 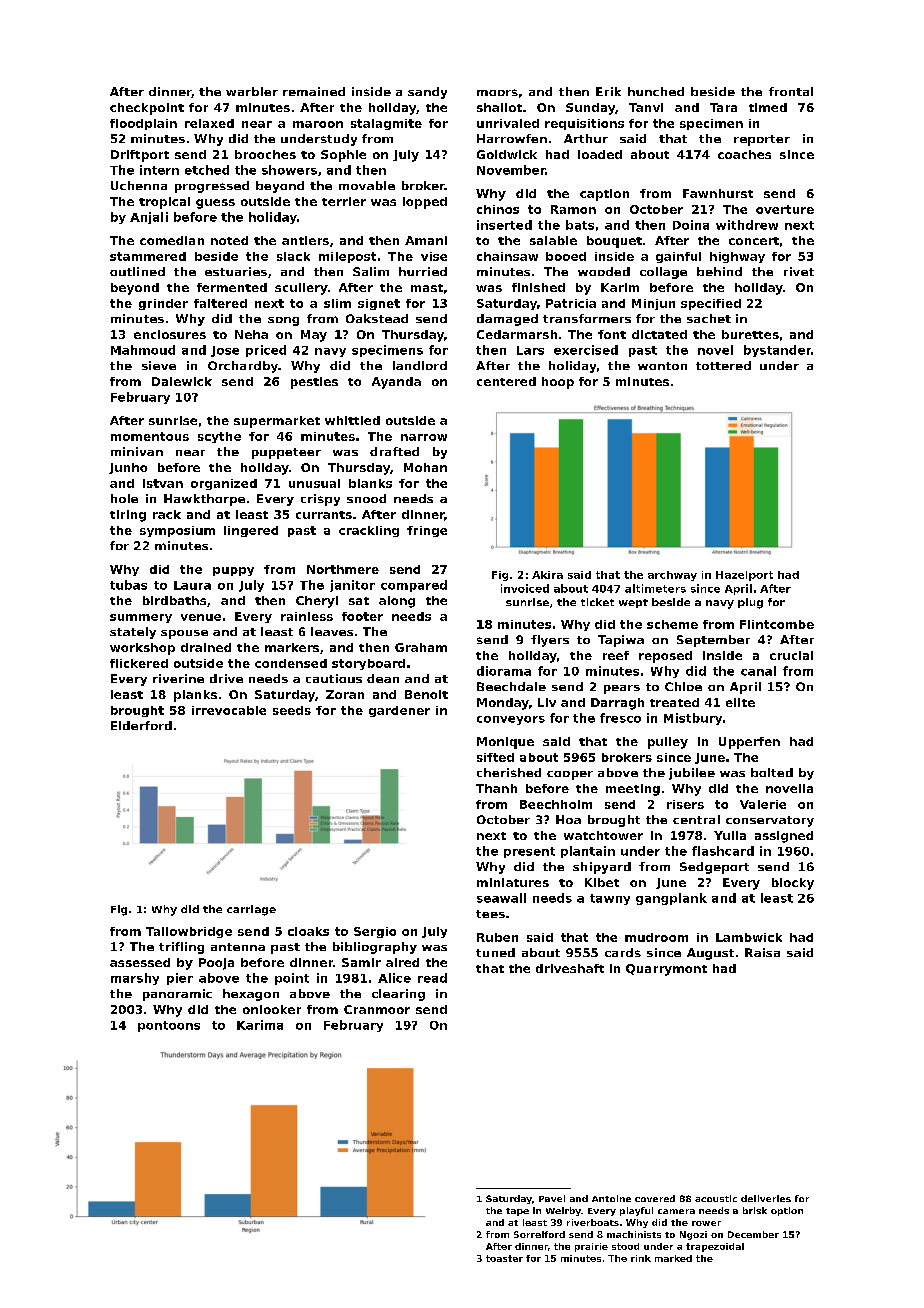 What do you see at coordinates (674, 702) in the screenshot?
I see `treated` at bounding box center [674, 702].
